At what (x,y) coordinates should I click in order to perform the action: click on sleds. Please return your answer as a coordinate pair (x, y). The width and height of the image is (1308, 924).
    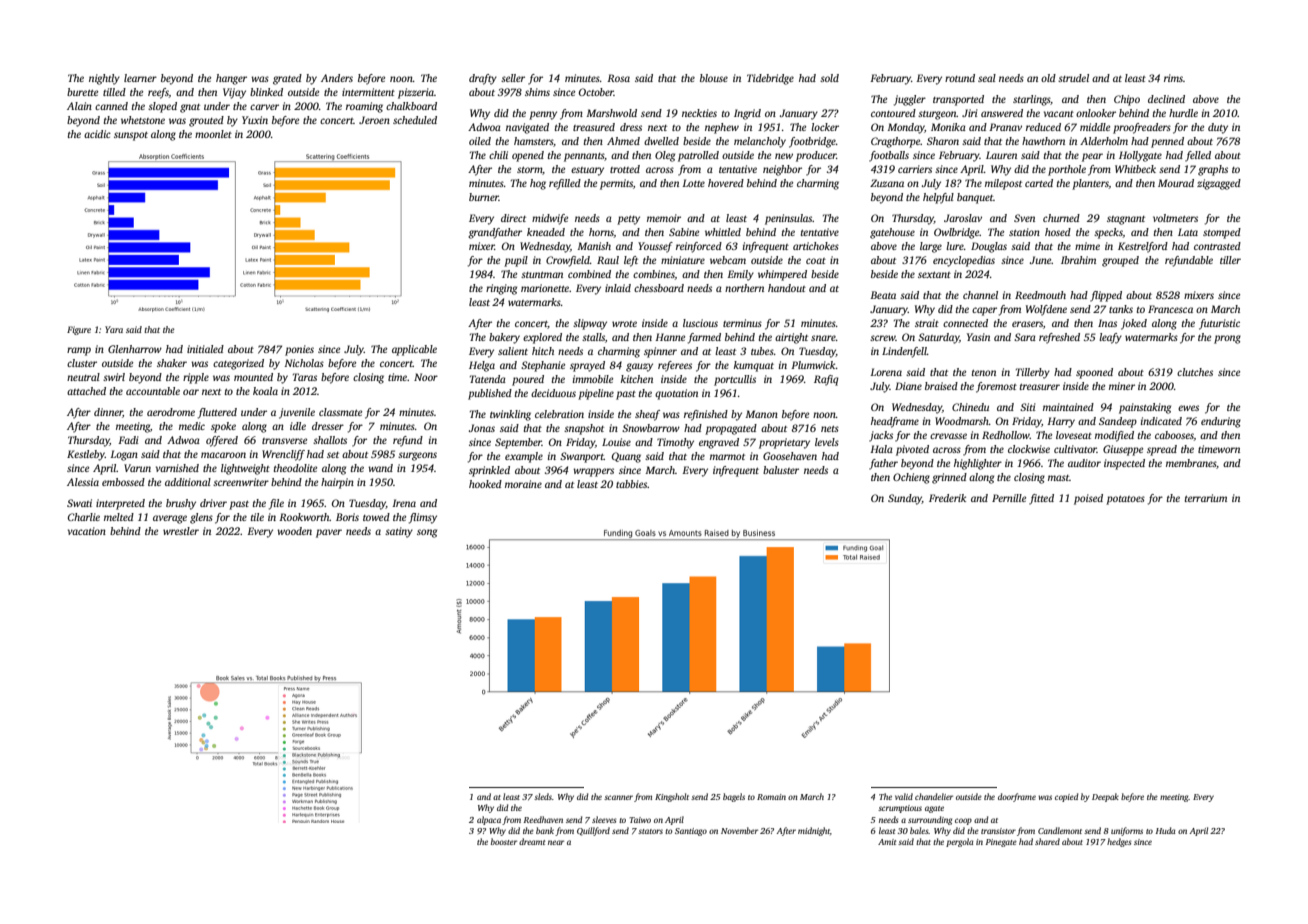
    Looking at the image, I should click on (543, 796).
